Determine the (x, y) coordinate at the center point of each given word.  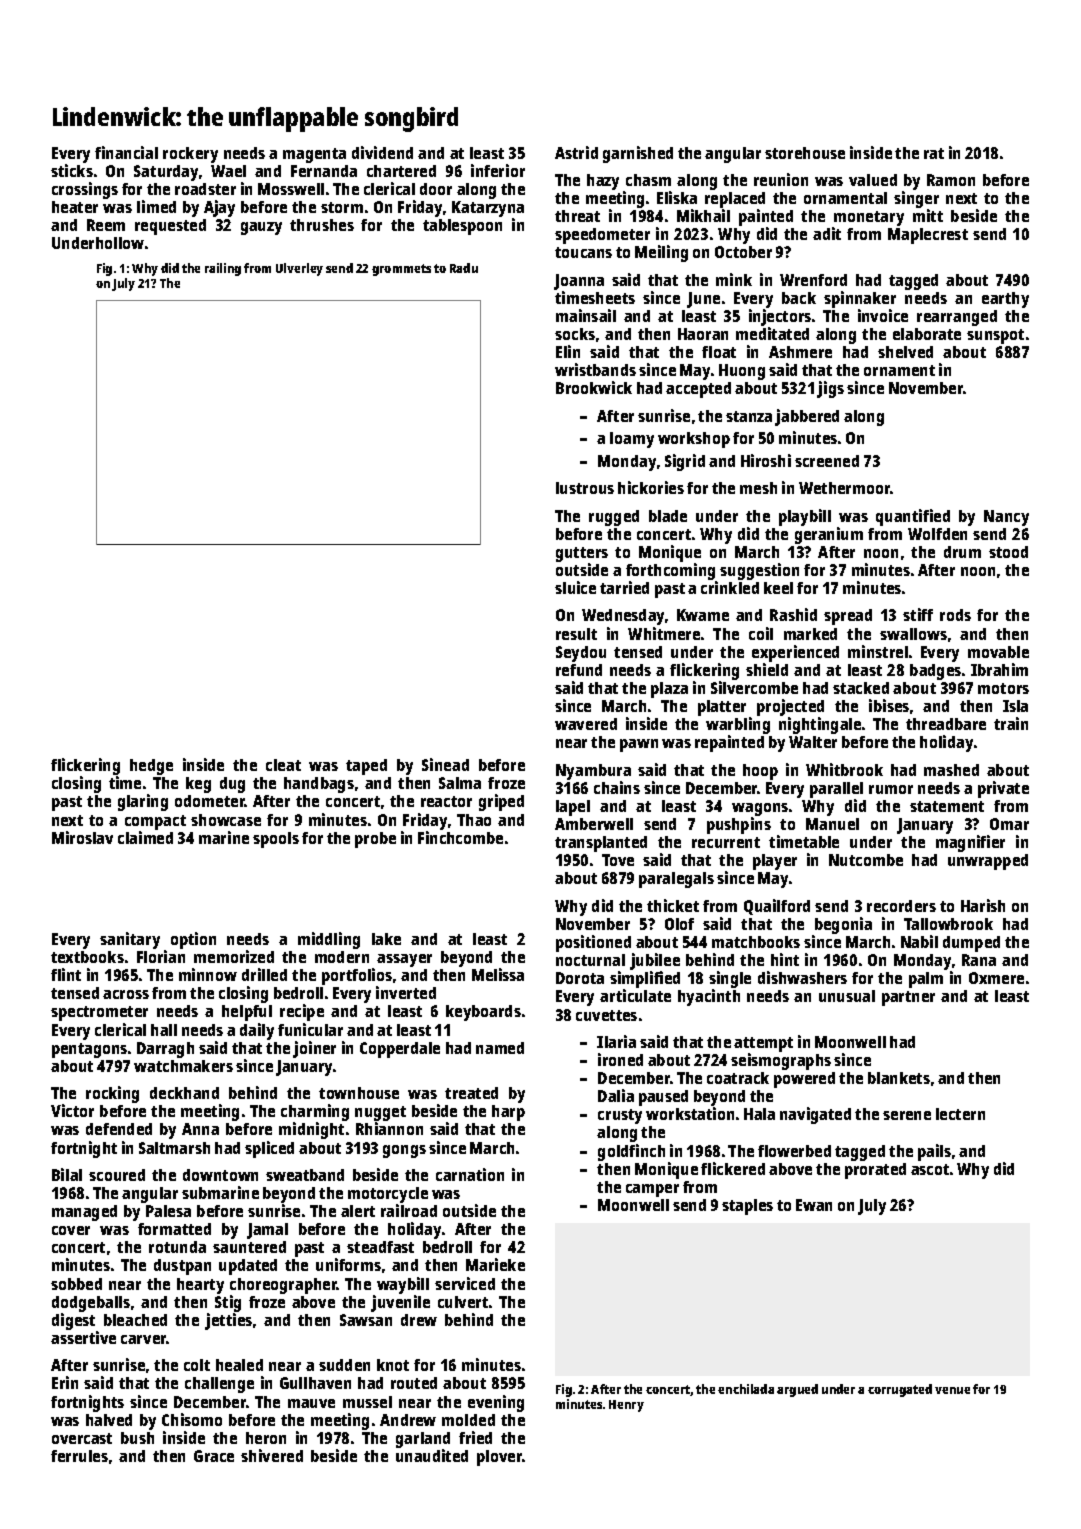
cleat (283, 765)
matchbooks (756, 942)
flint (66, 974)
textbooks (87, 957)
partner (908, 998)
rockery (190, 155)
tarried (624, 587)
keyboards (483, 1013)
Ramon (951, 180)
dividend (382, 152)
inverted (406, 992)
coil (761, 633)
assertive (83, 1337)
